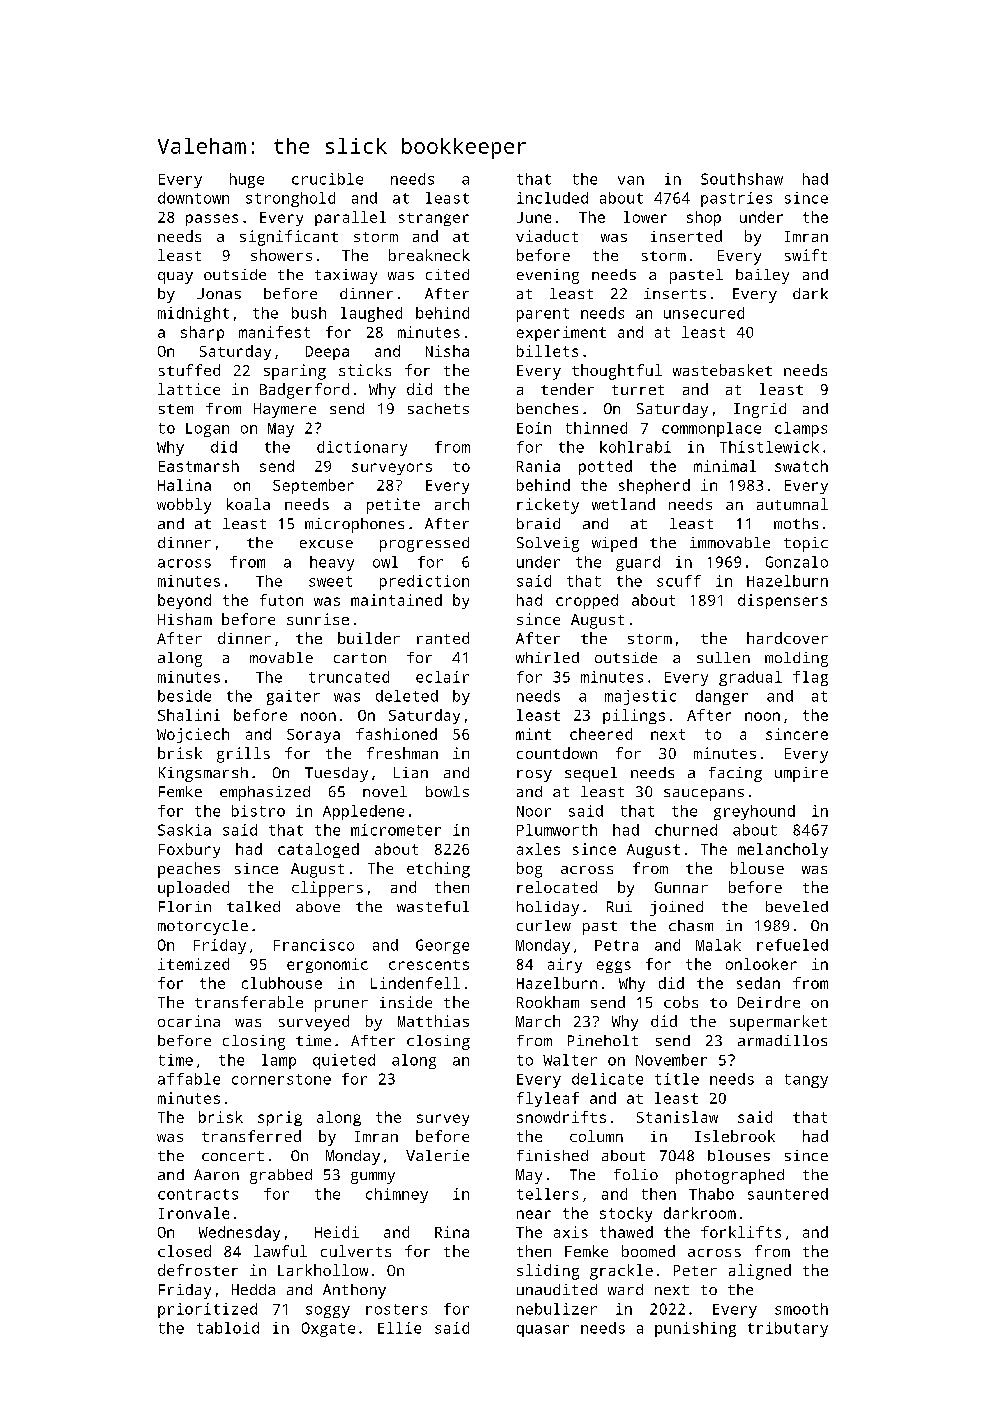  I want to click on crucible, so click(327, 179).
